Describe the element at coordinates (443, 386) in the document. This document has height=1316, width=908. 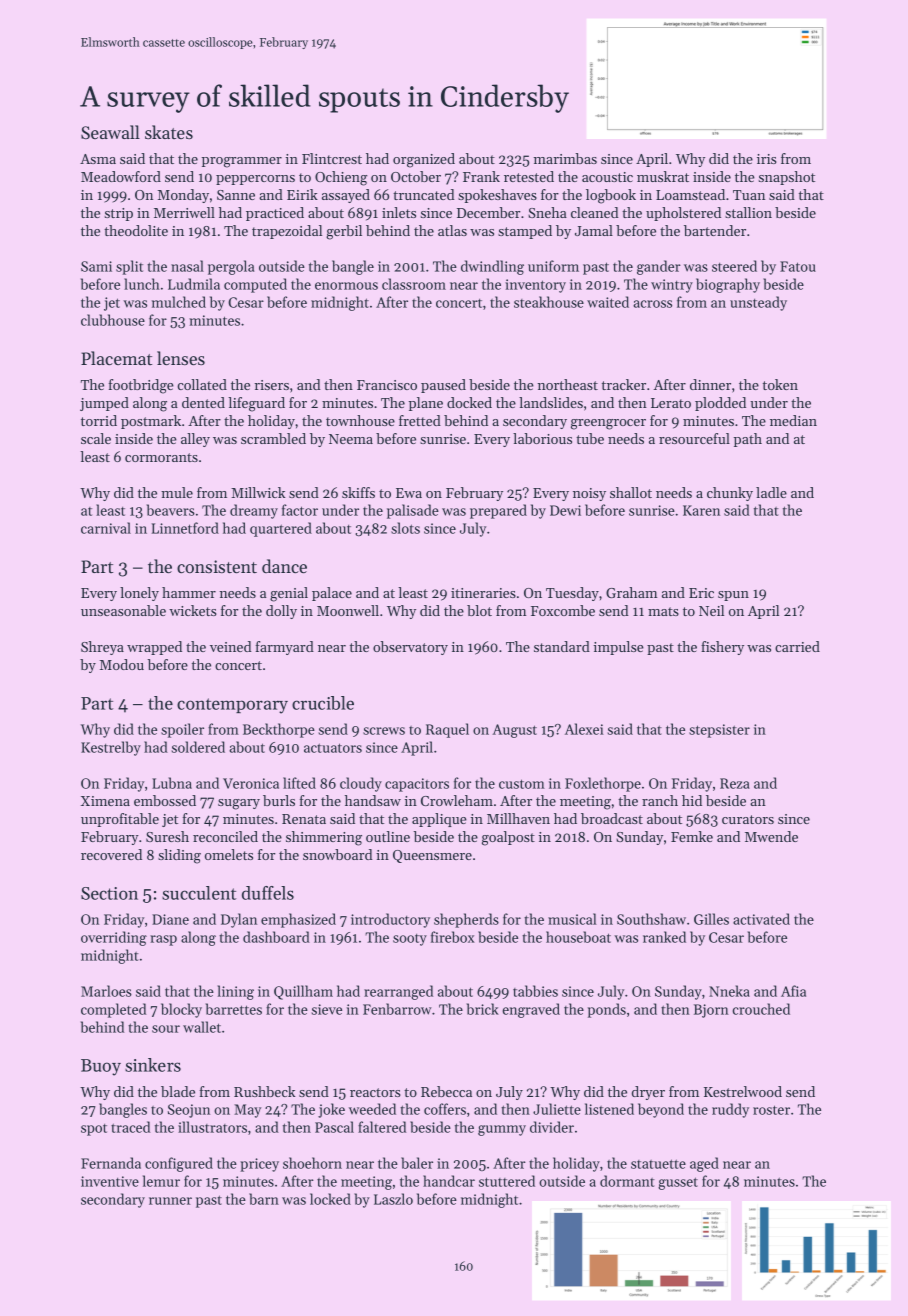
I see `paused` at that location.
